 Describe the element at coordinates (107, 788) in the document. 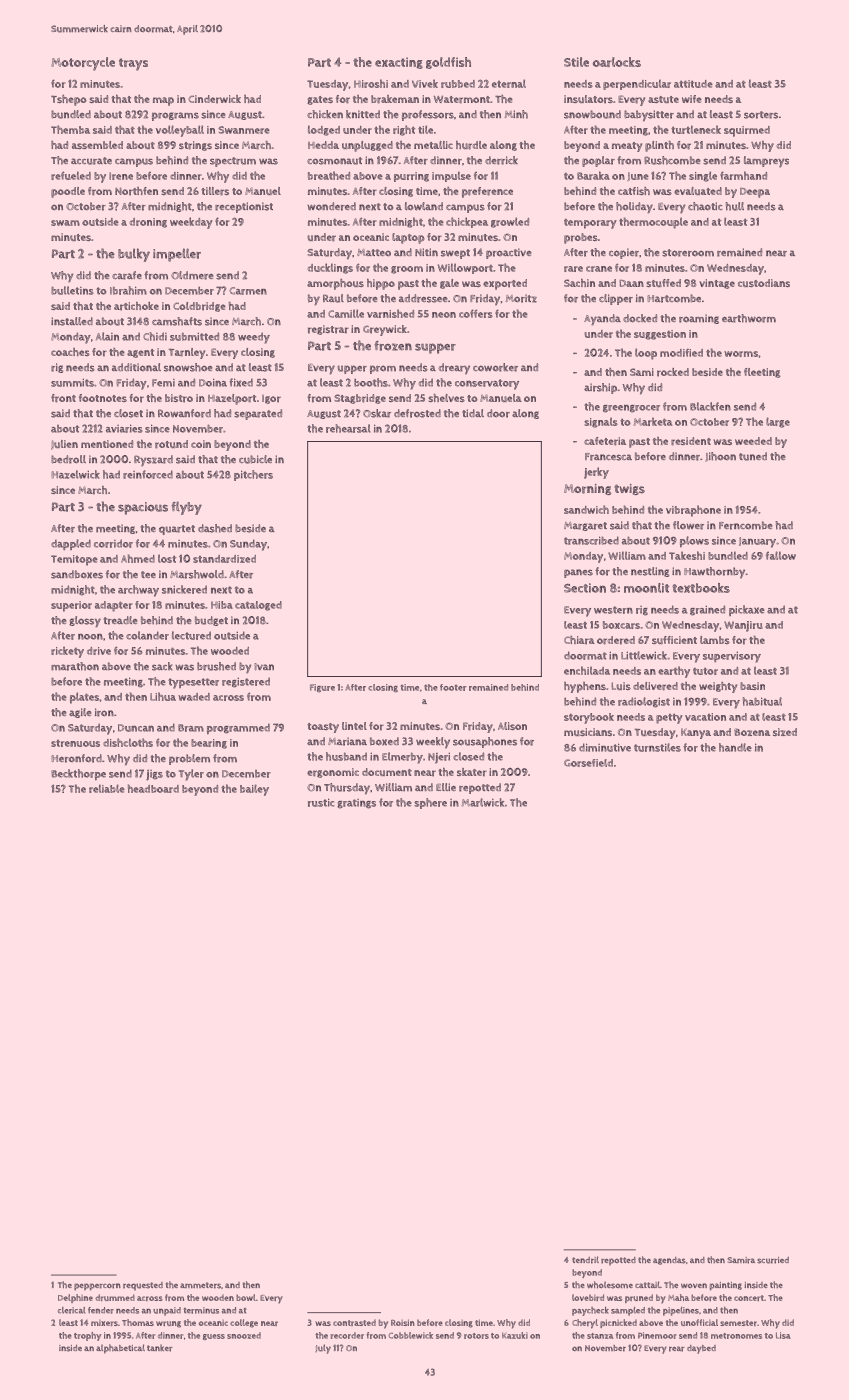

I see `reliable` at that location.
